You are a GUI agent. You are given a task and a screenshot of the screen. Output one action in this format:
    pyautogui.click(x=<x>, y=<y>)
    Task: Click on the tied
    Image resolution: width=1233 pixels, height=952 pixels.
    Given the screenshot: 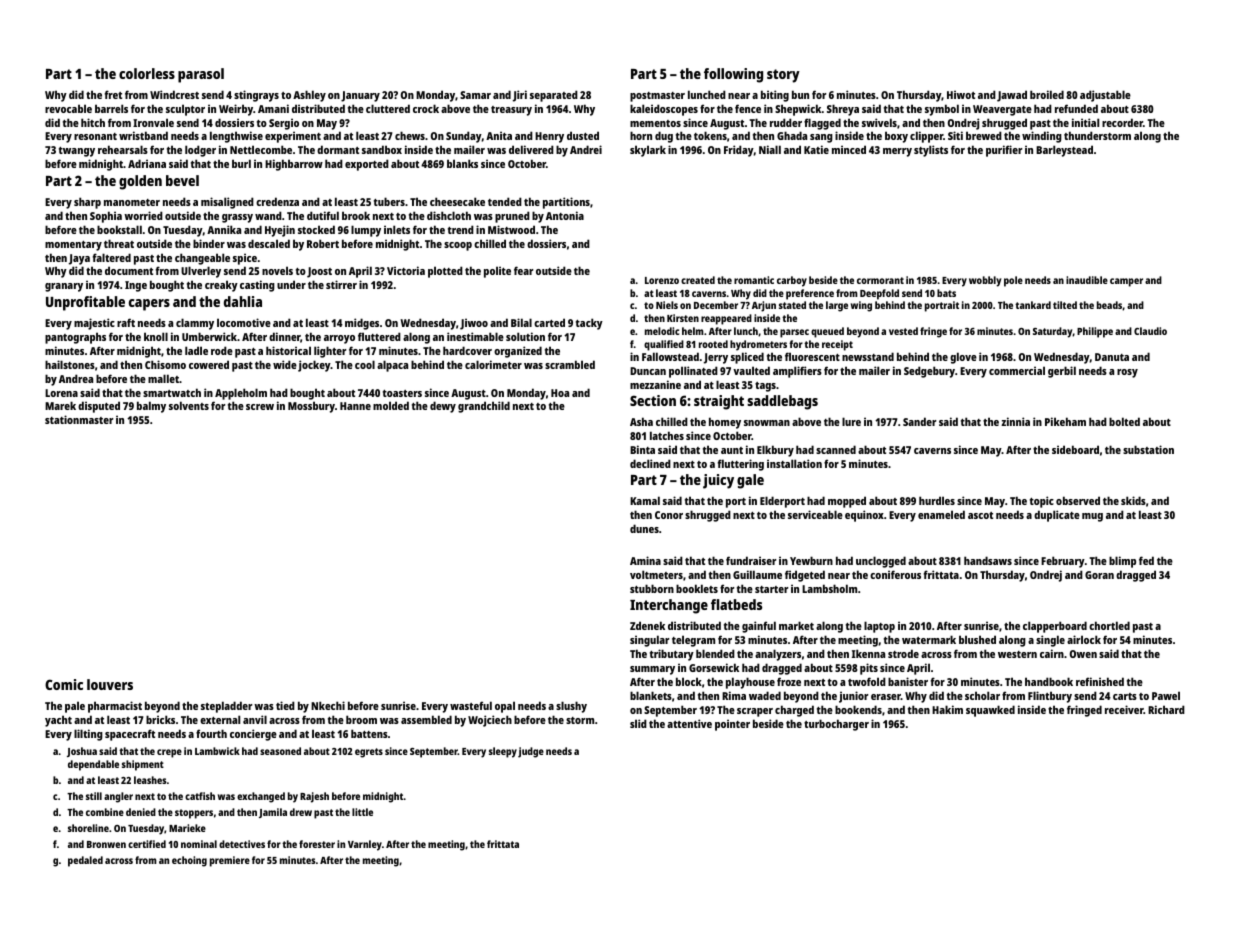 What is the action you would take?
    pyautogui.click(x=285, y=705)
